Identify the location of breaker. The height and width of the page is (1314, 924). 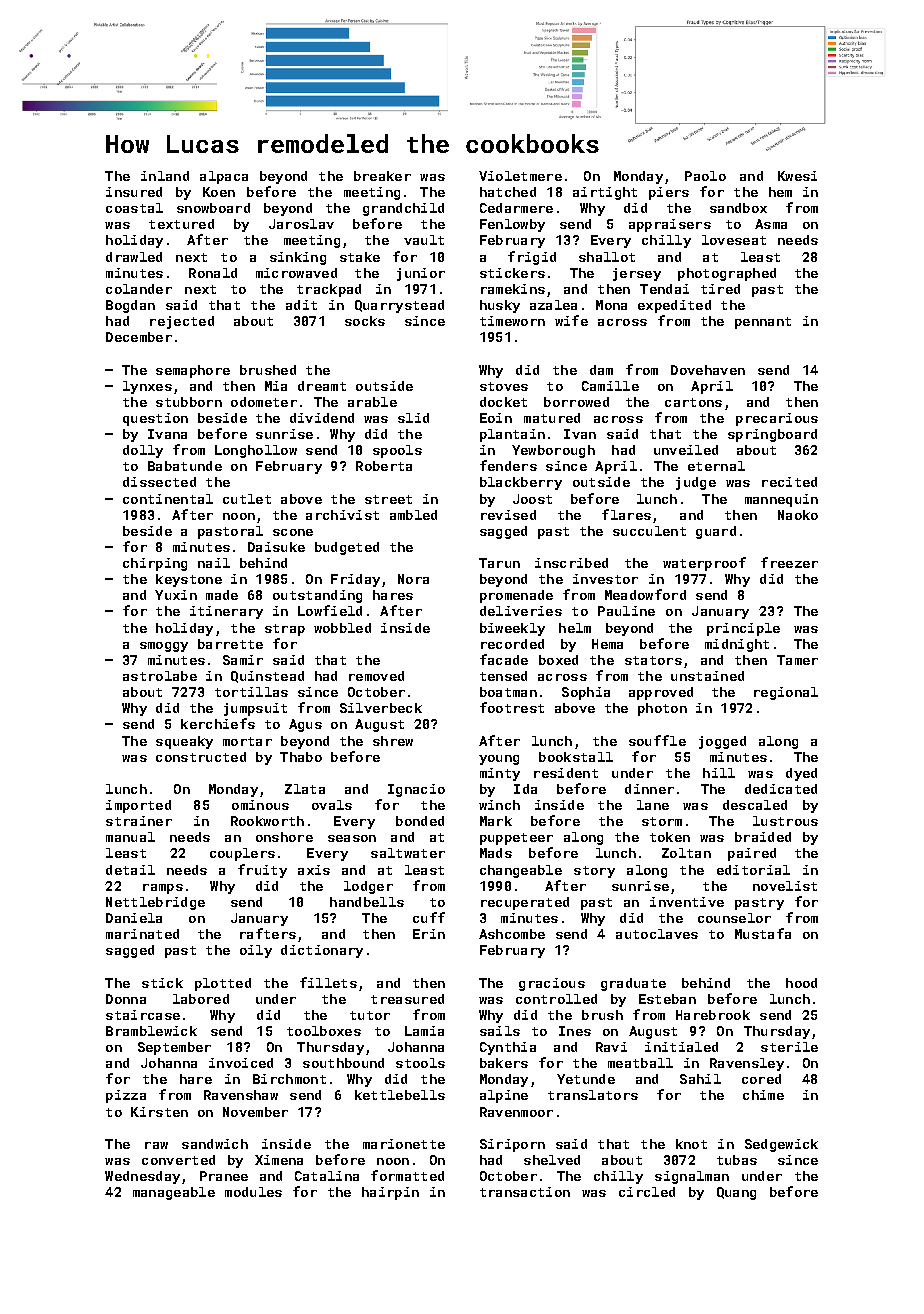
(382, 176).
